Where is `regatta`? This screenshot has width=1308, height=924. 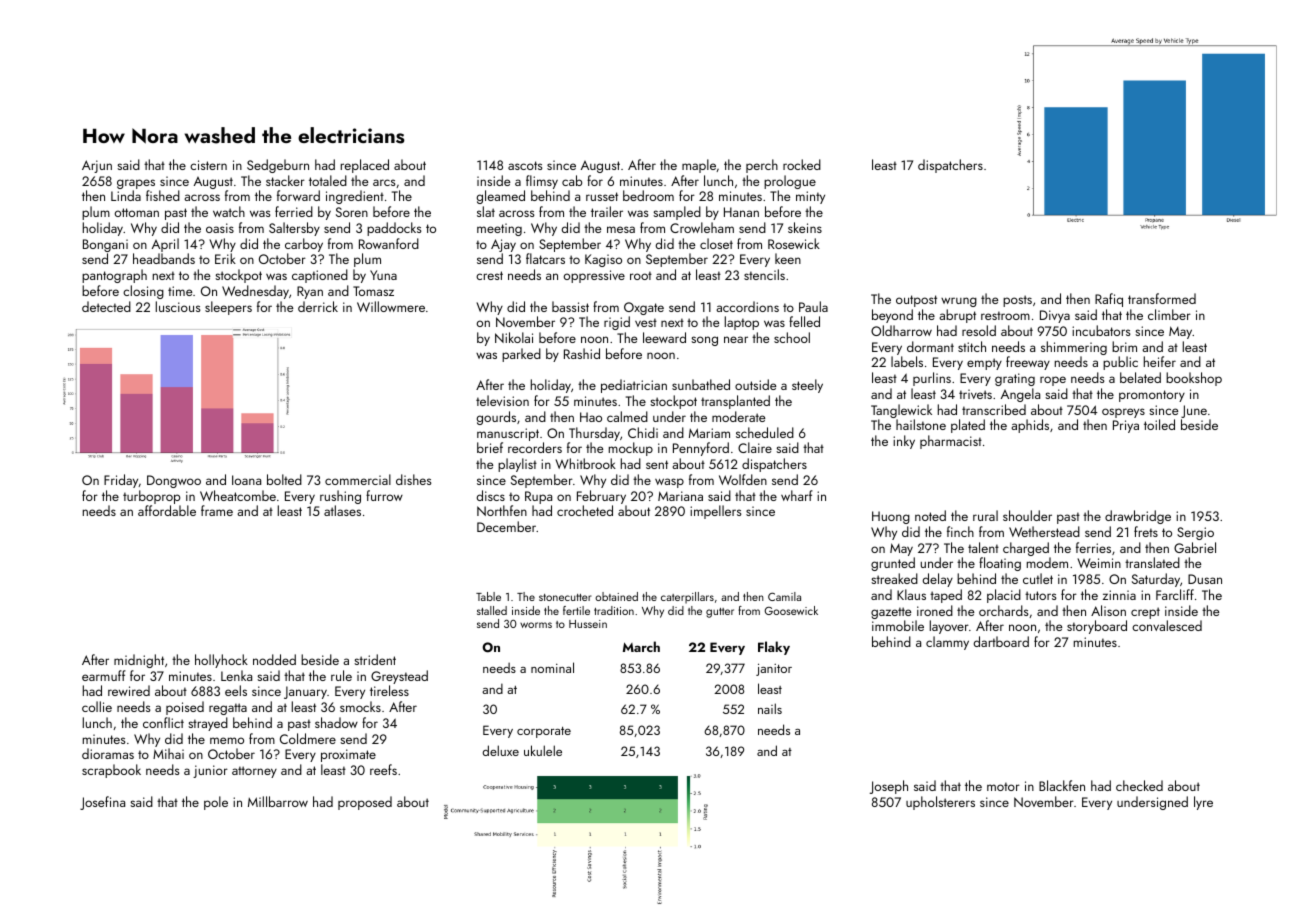 regatta is located at coordinates (228, 709).
